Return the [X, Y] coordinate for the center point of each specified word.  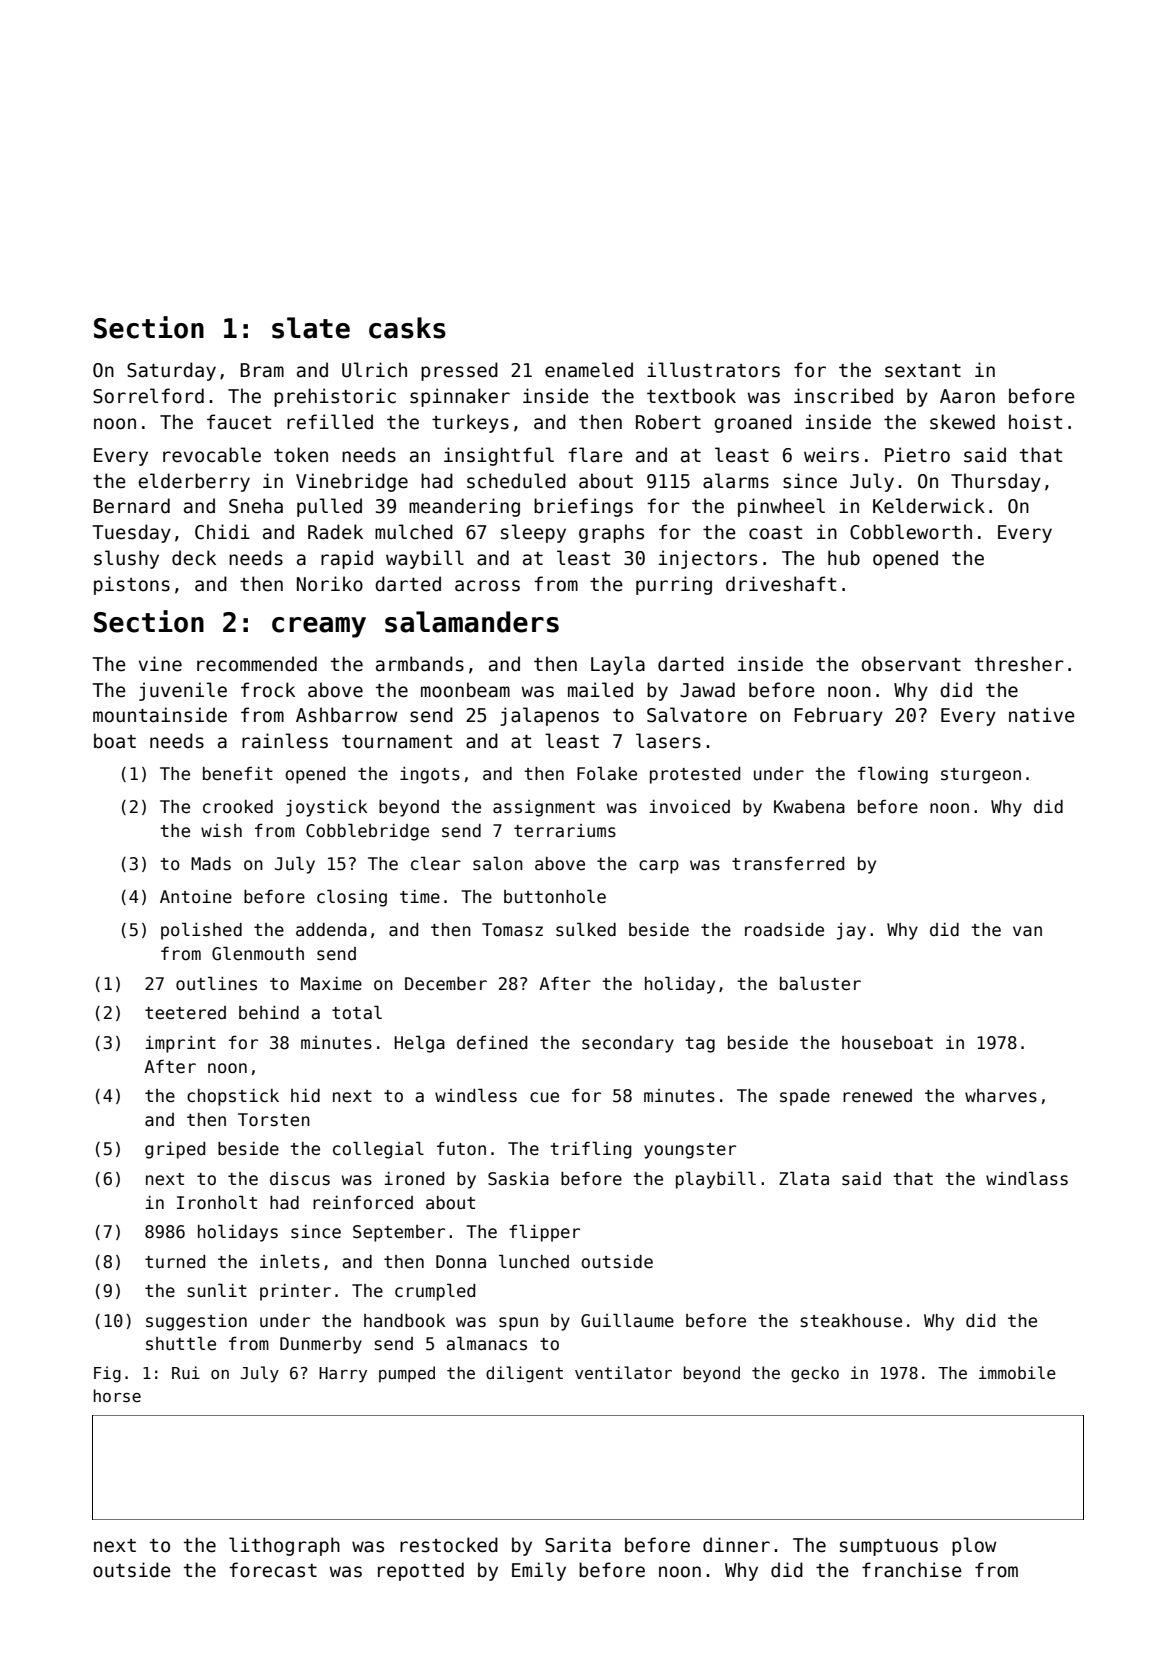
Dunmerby [321, 1345]
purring [674, 585]
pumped [407, 1374]
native [1042, 715]
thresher [1019, 664]
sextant [923, 371]
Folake [607, 773]
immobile [1017, 1372]
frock [268, 690]
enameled [589, 370]
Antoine [196, 897]
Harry [343, 1375]
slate [311, 328]
